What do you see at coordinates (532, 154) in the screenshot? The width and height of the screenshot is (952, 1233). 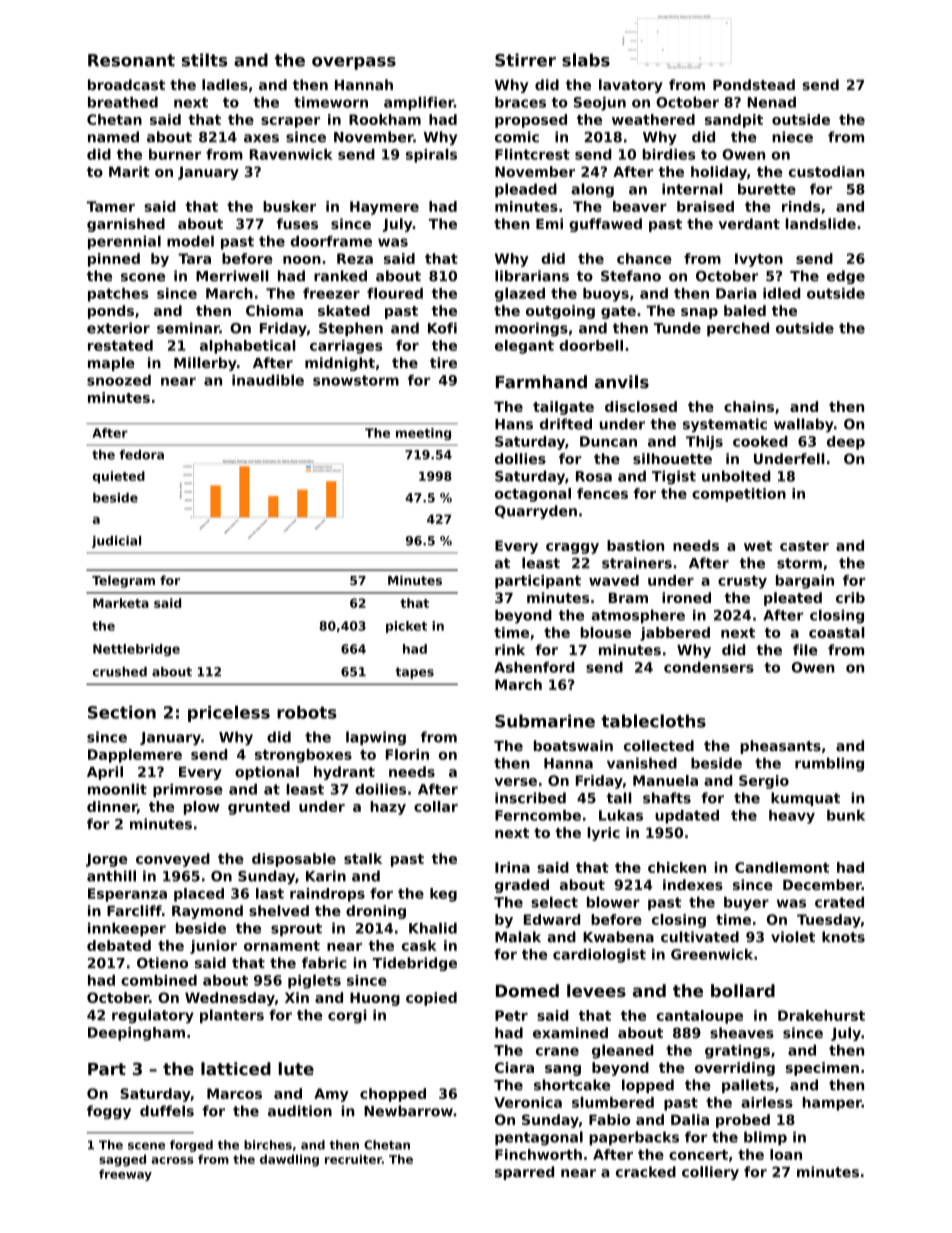 I see `Flintcrest` at bounding box center [532, 154].
